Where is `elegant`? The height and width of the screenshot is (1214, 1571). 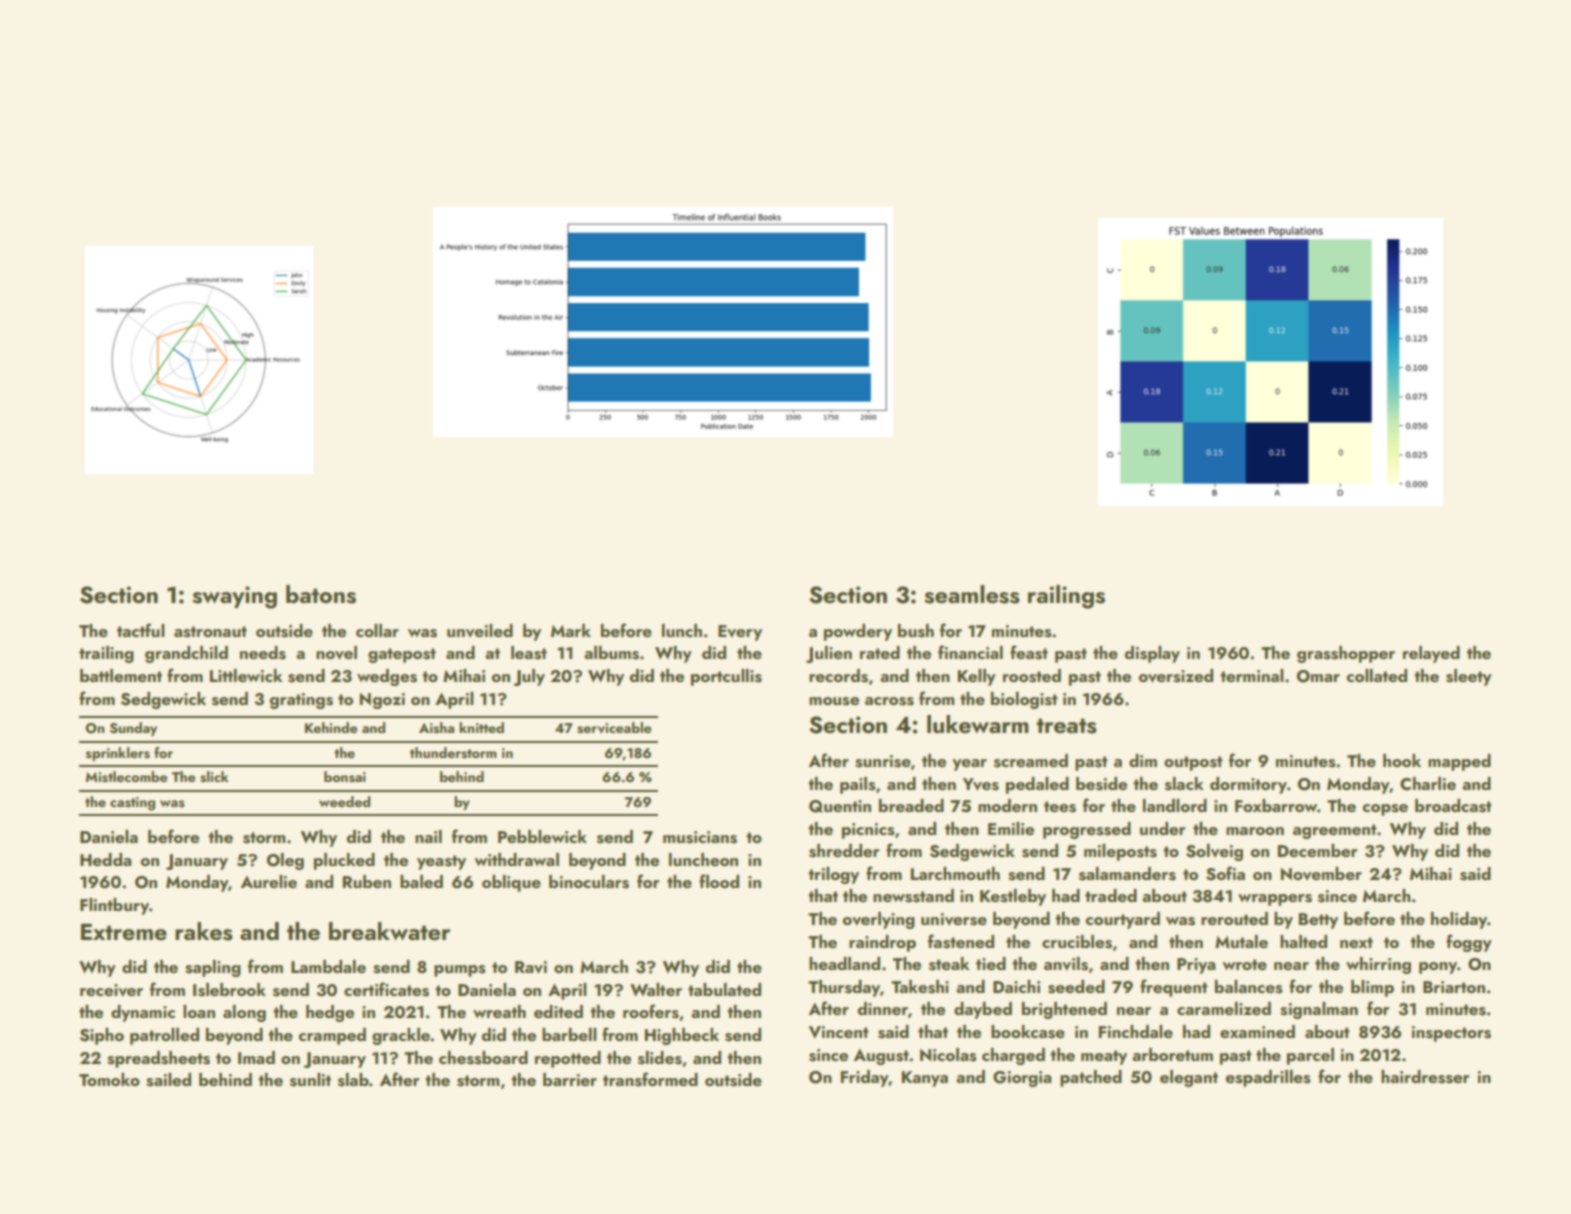 elegant is located at coordinates (1189, 1078).
